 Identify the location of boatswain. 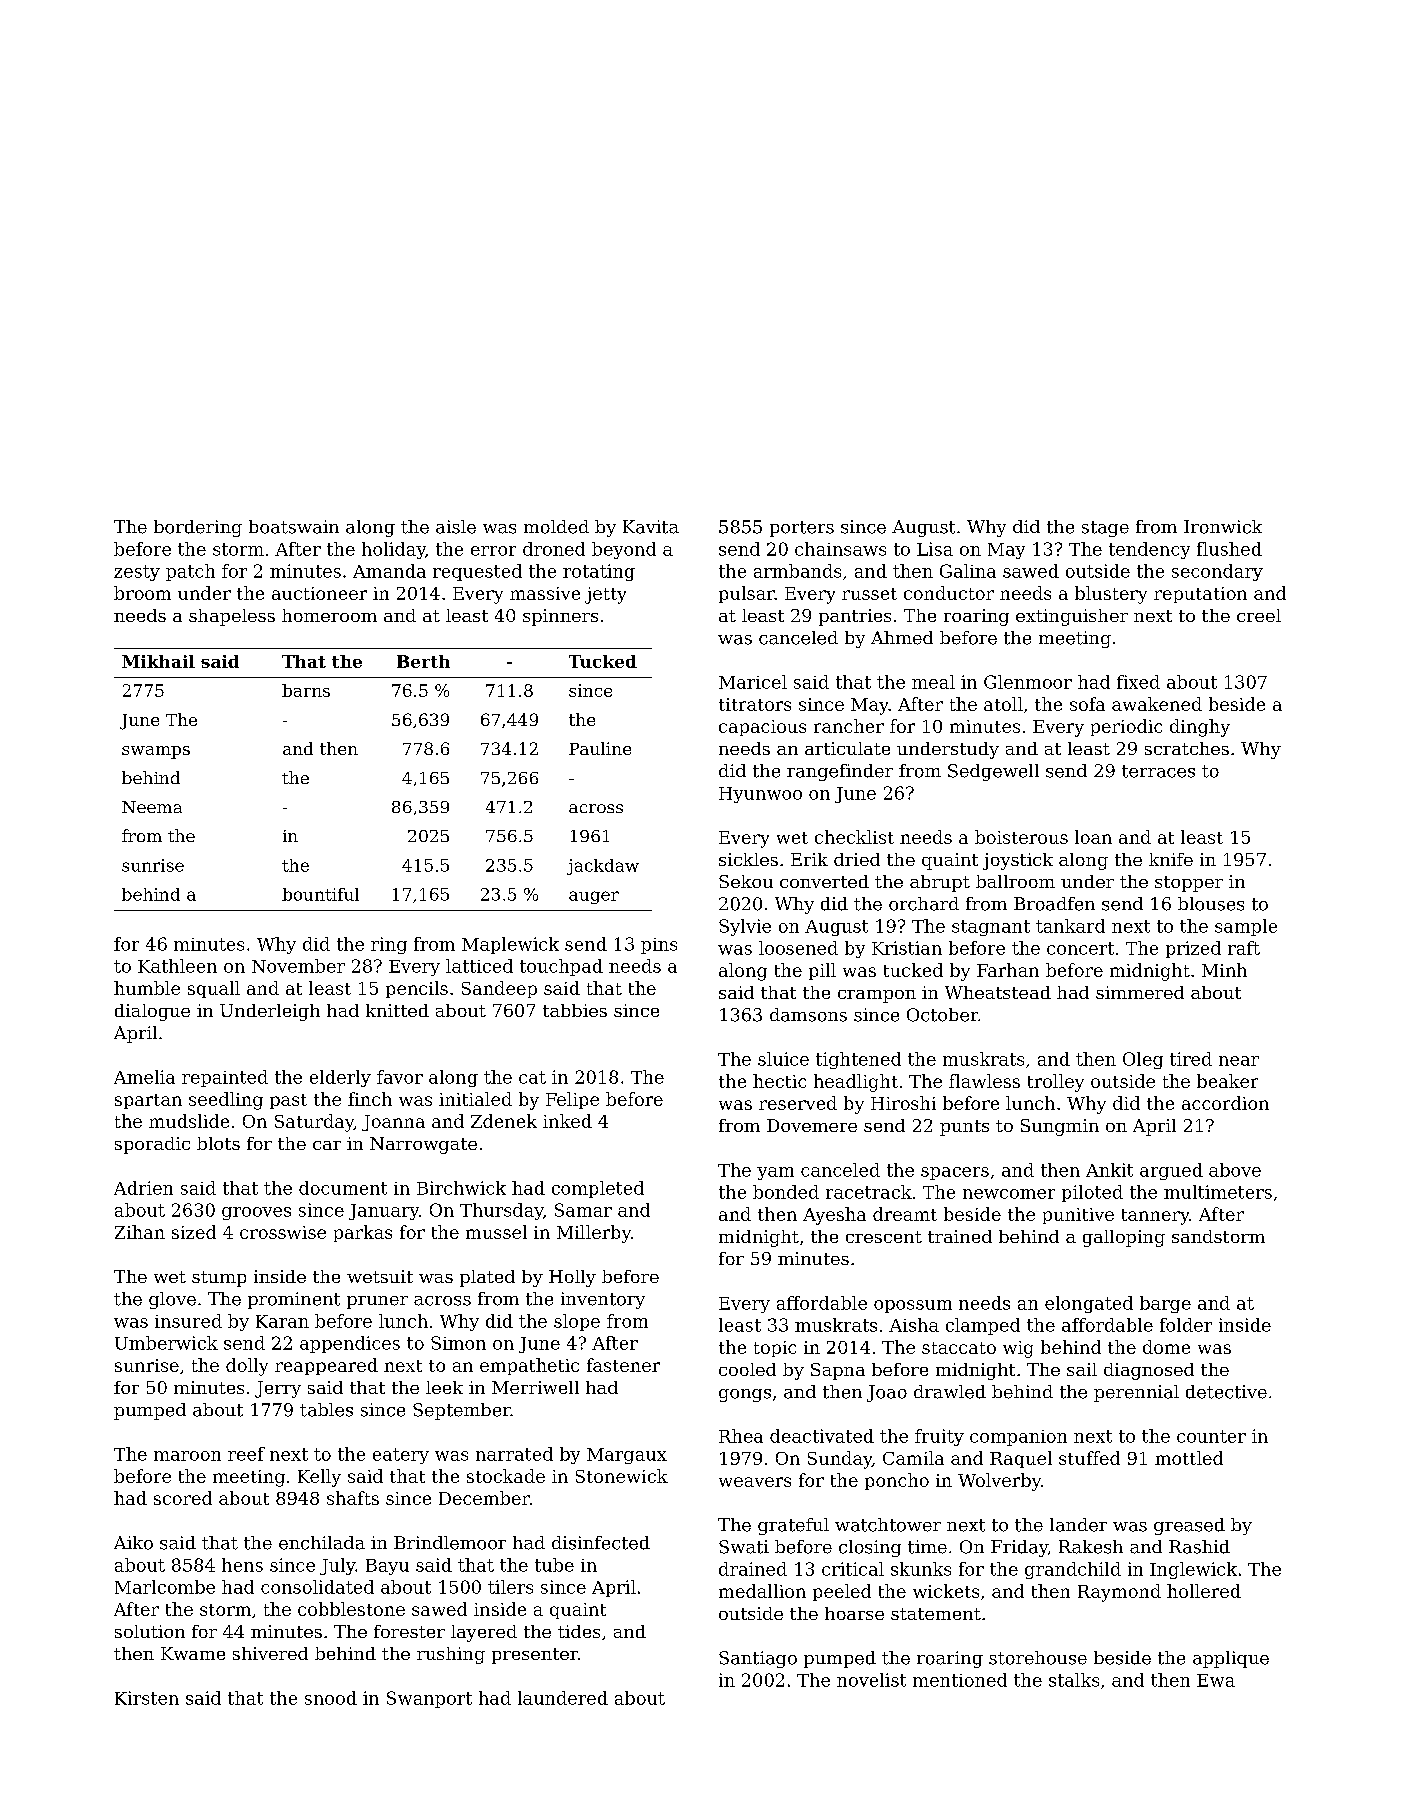
(294, 527).
